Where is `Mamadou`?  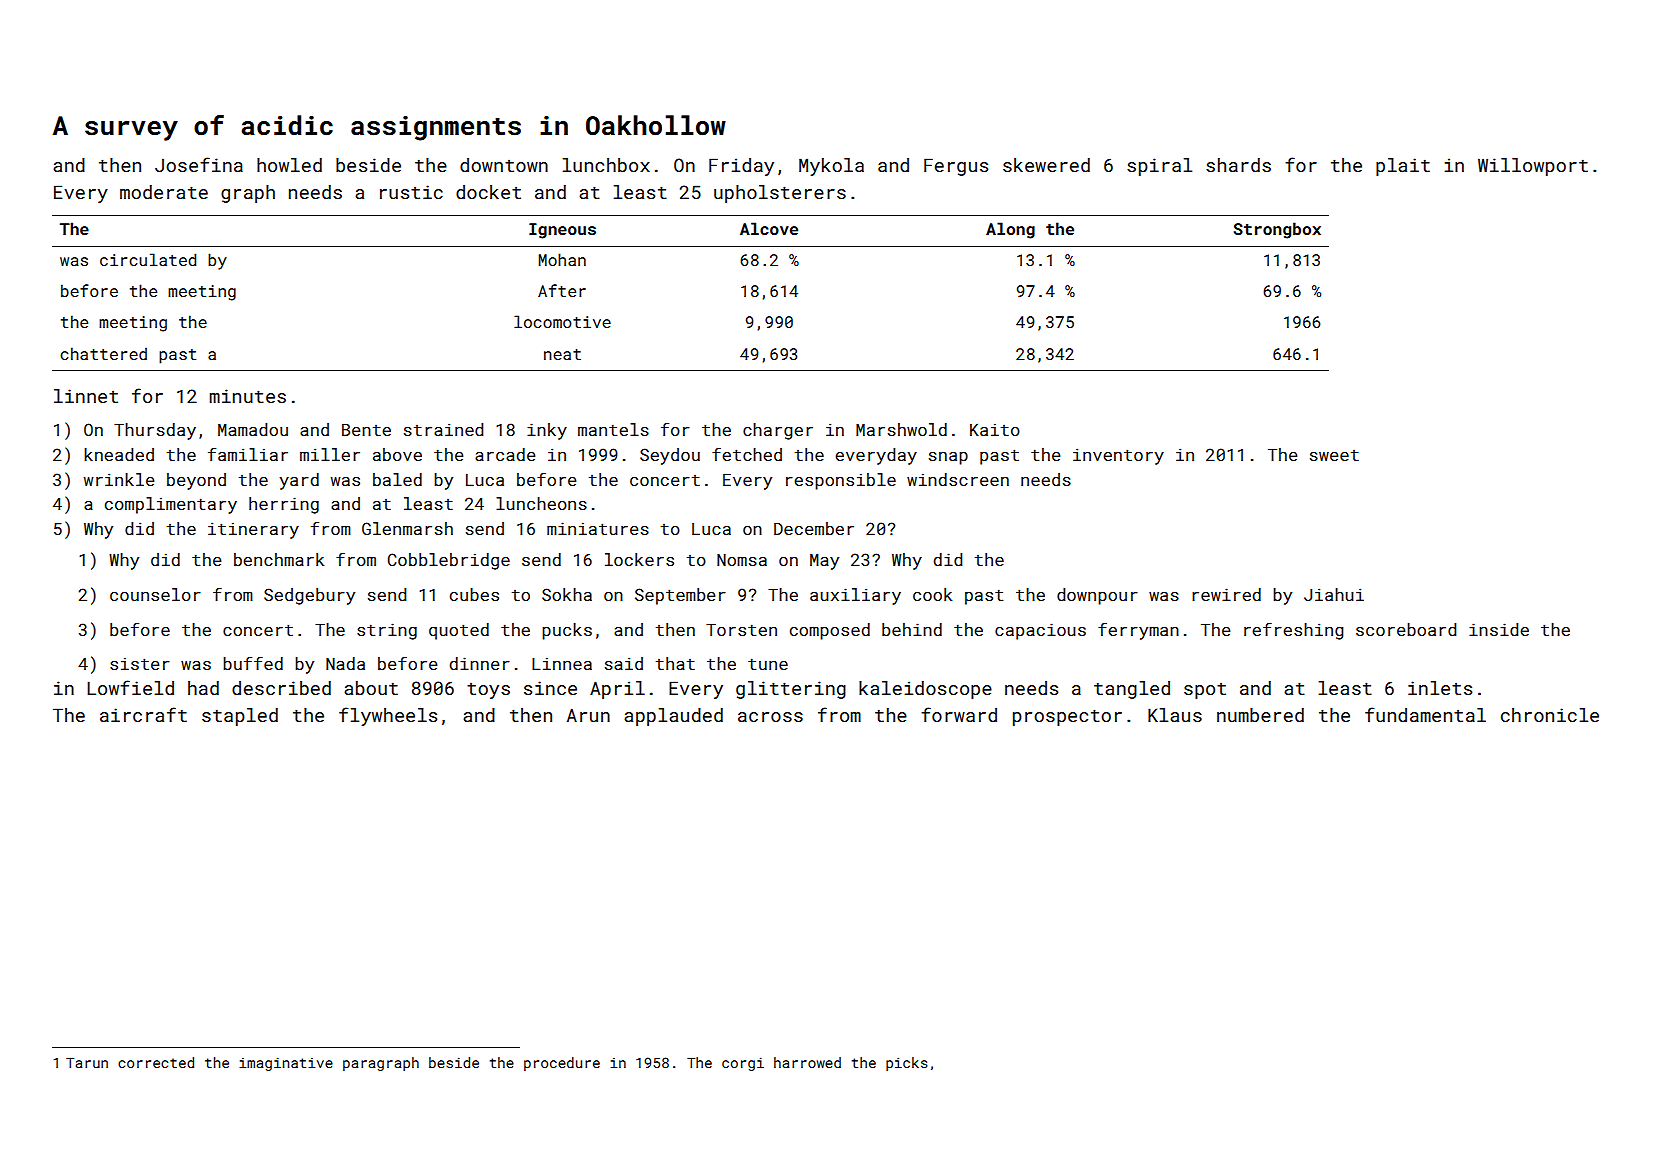 Mamadou is located at coordinates (253, 429).
